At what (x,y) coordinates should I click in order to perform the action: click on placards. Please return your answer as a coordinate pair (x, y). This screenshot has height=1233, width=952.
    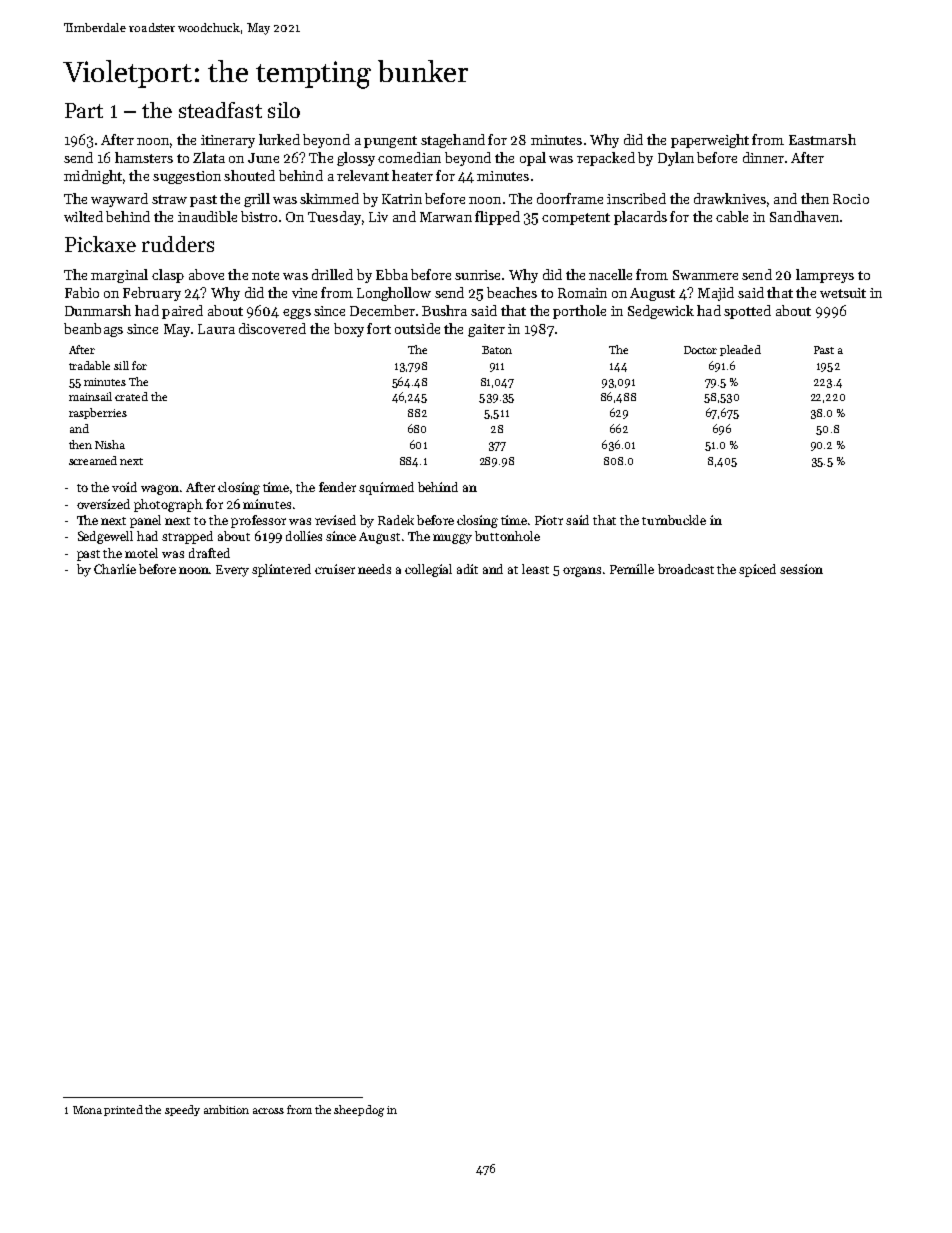
    Looking at the image, I should click on (640, 218).
